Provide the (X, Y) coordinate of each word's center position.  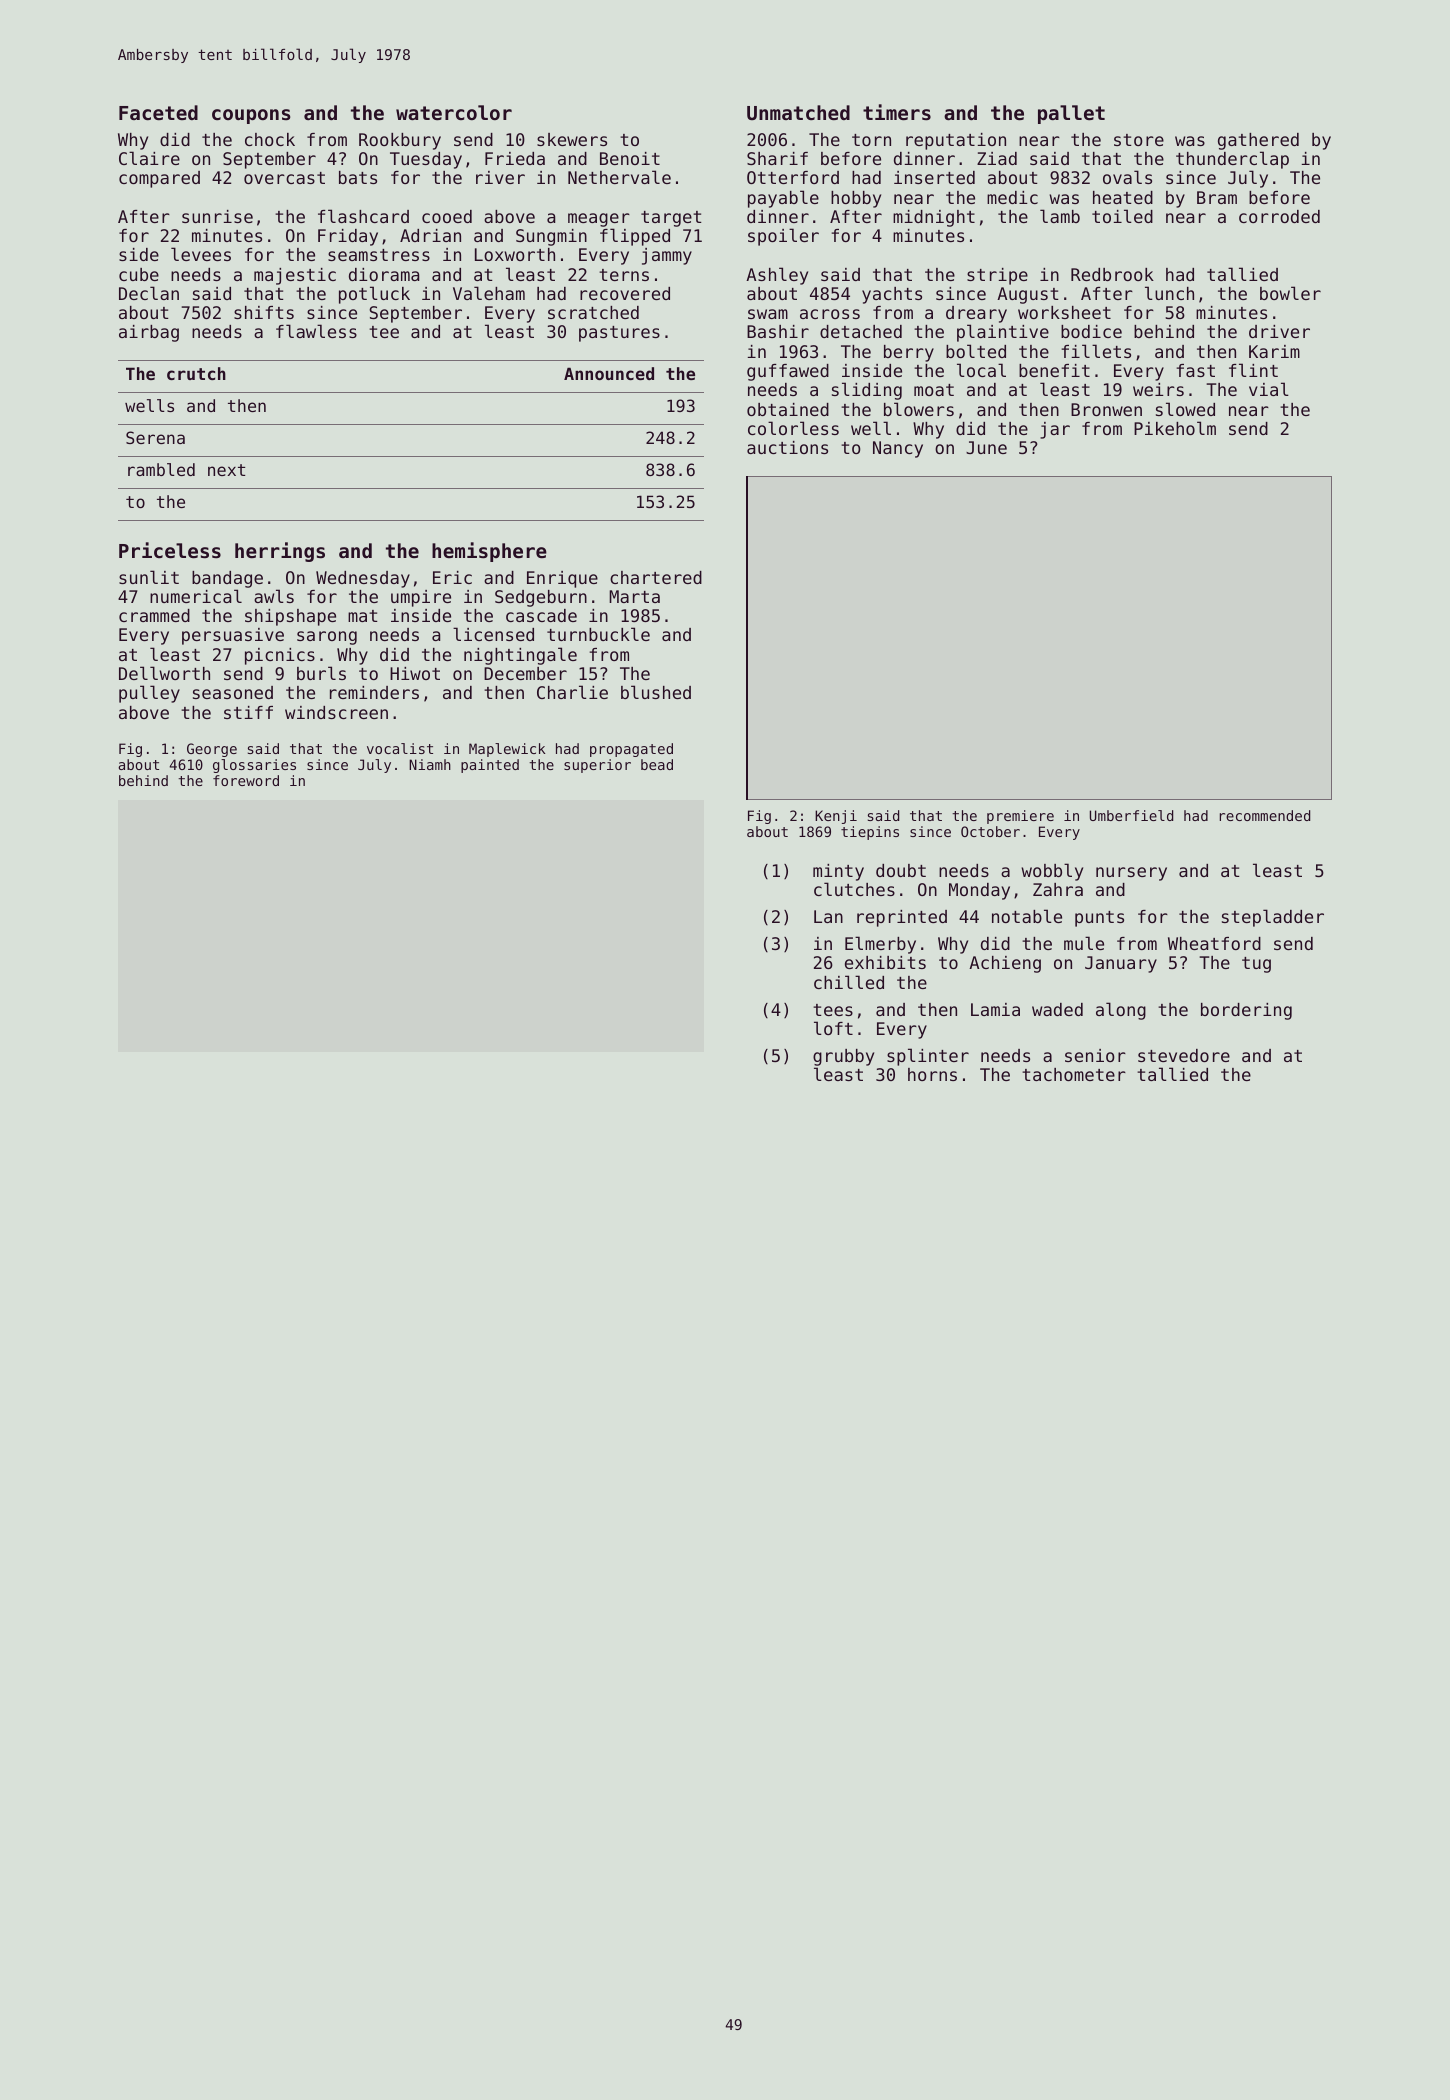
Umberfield (1131, 815)
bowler (1290, 293)
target (671, 219)
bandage (227, 579)
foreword (246, 780)
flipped (635, 237)
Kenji (836, 817)
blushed (656, 692)
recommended (1265, 815)
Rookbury (400, 141)
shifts (264, 312)
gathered (1258, 141)
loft (833, 1028)
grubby (843, 1057)
